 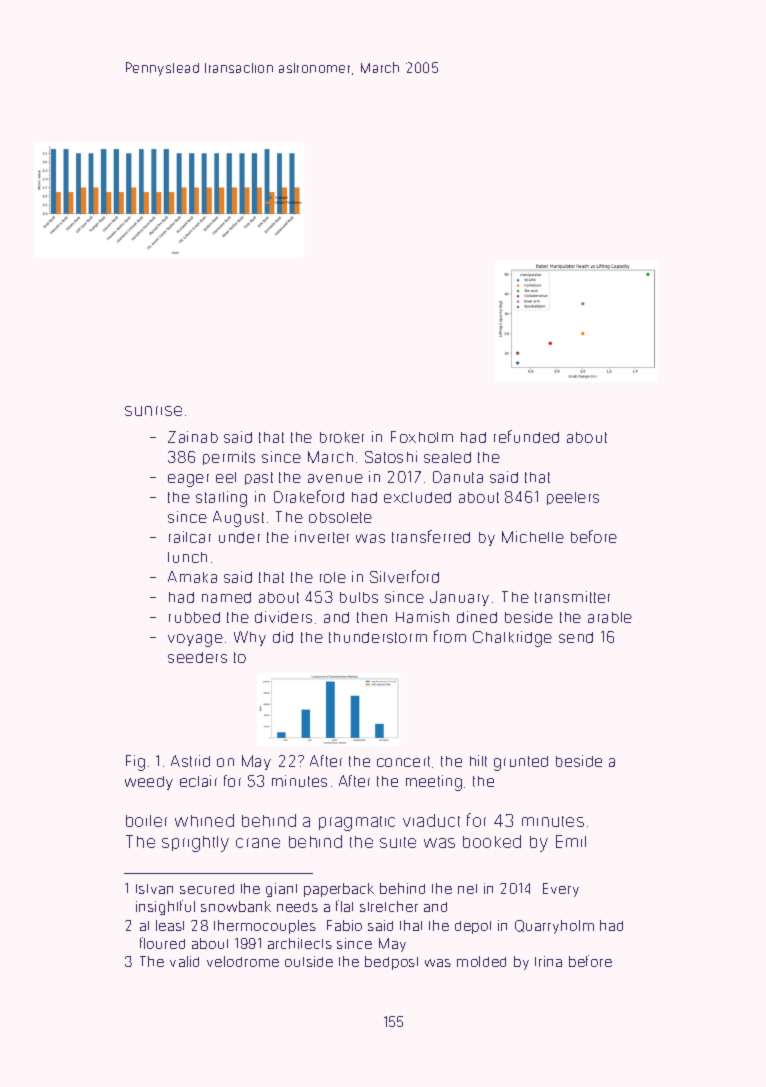 What do you see at coordinates (492, 841) in the page?
I see `booked` at bounding box center [492, 841].
